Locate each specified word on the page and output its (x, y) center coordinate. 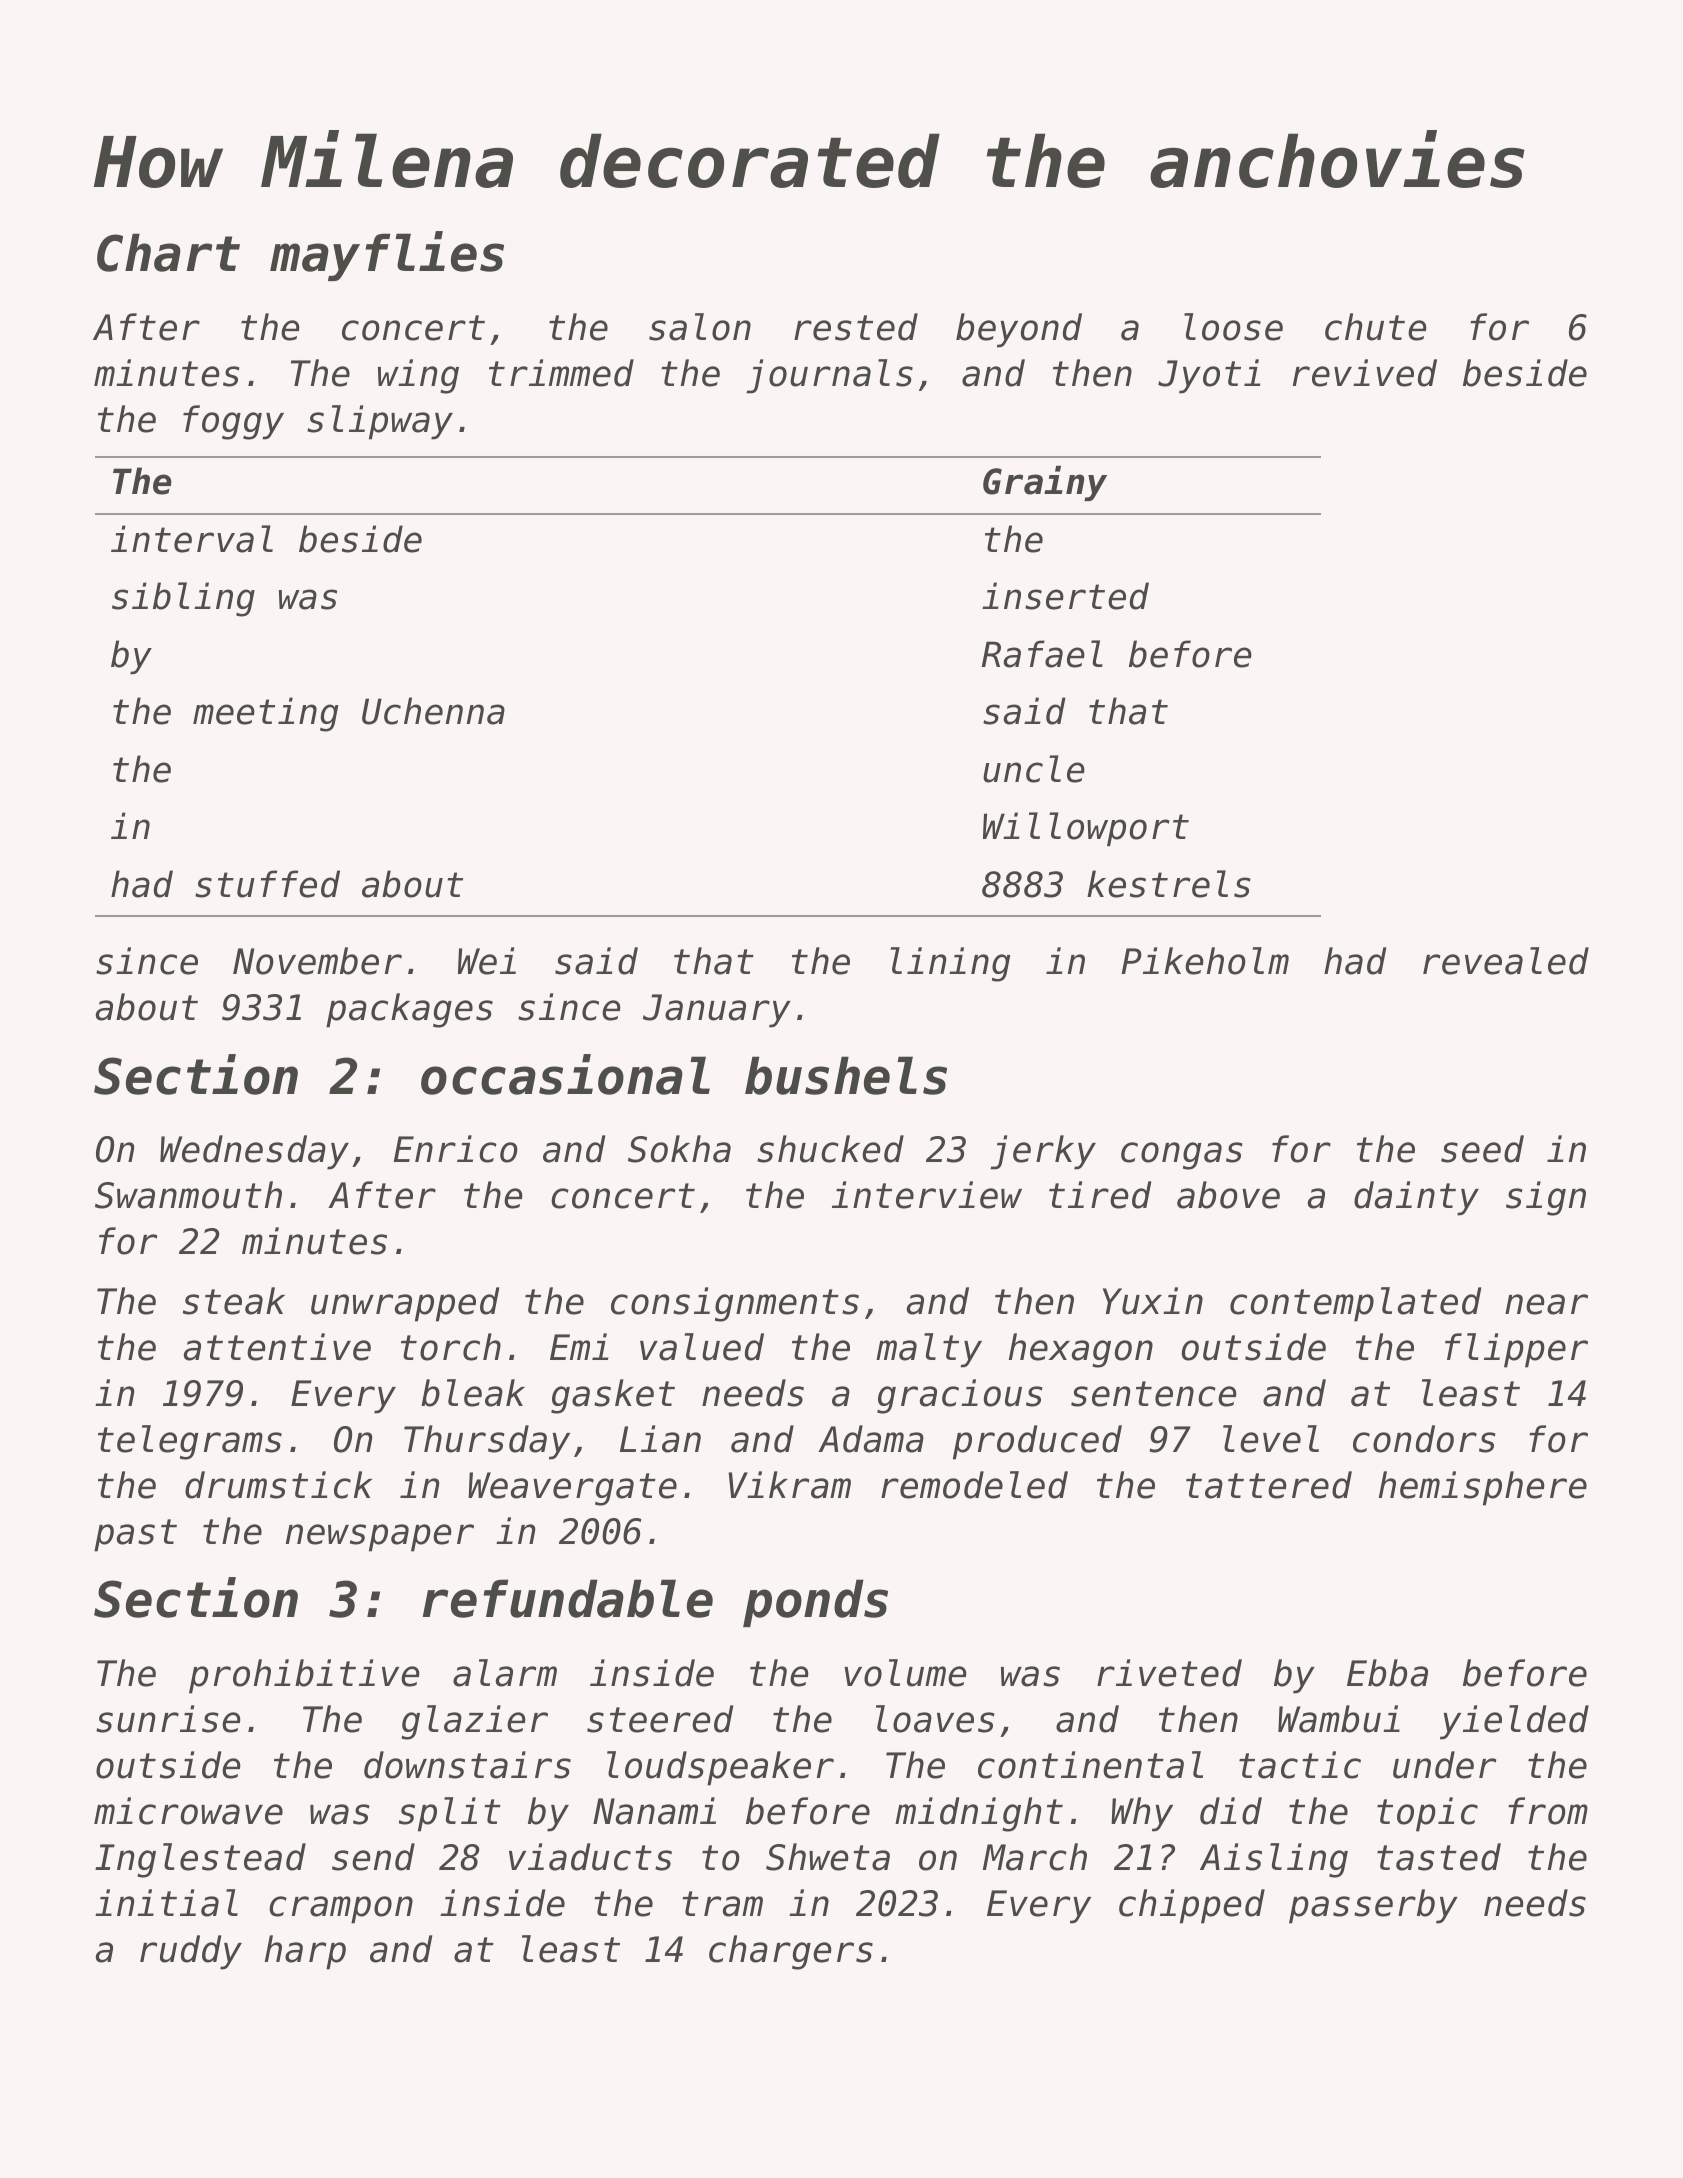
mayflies (387, 256)
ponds (815, 1603)
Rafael (1042, 654)
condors (1424, 1439)
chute (1376, 327)
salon (700, 327)
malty (929, 1350)
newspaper (380, 1538)
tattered (1269, 1485)
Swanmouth (188, 1195)
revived (1365, 373)
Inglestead (200, 1860)
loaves (935, 1719)
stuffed (267, 884)
